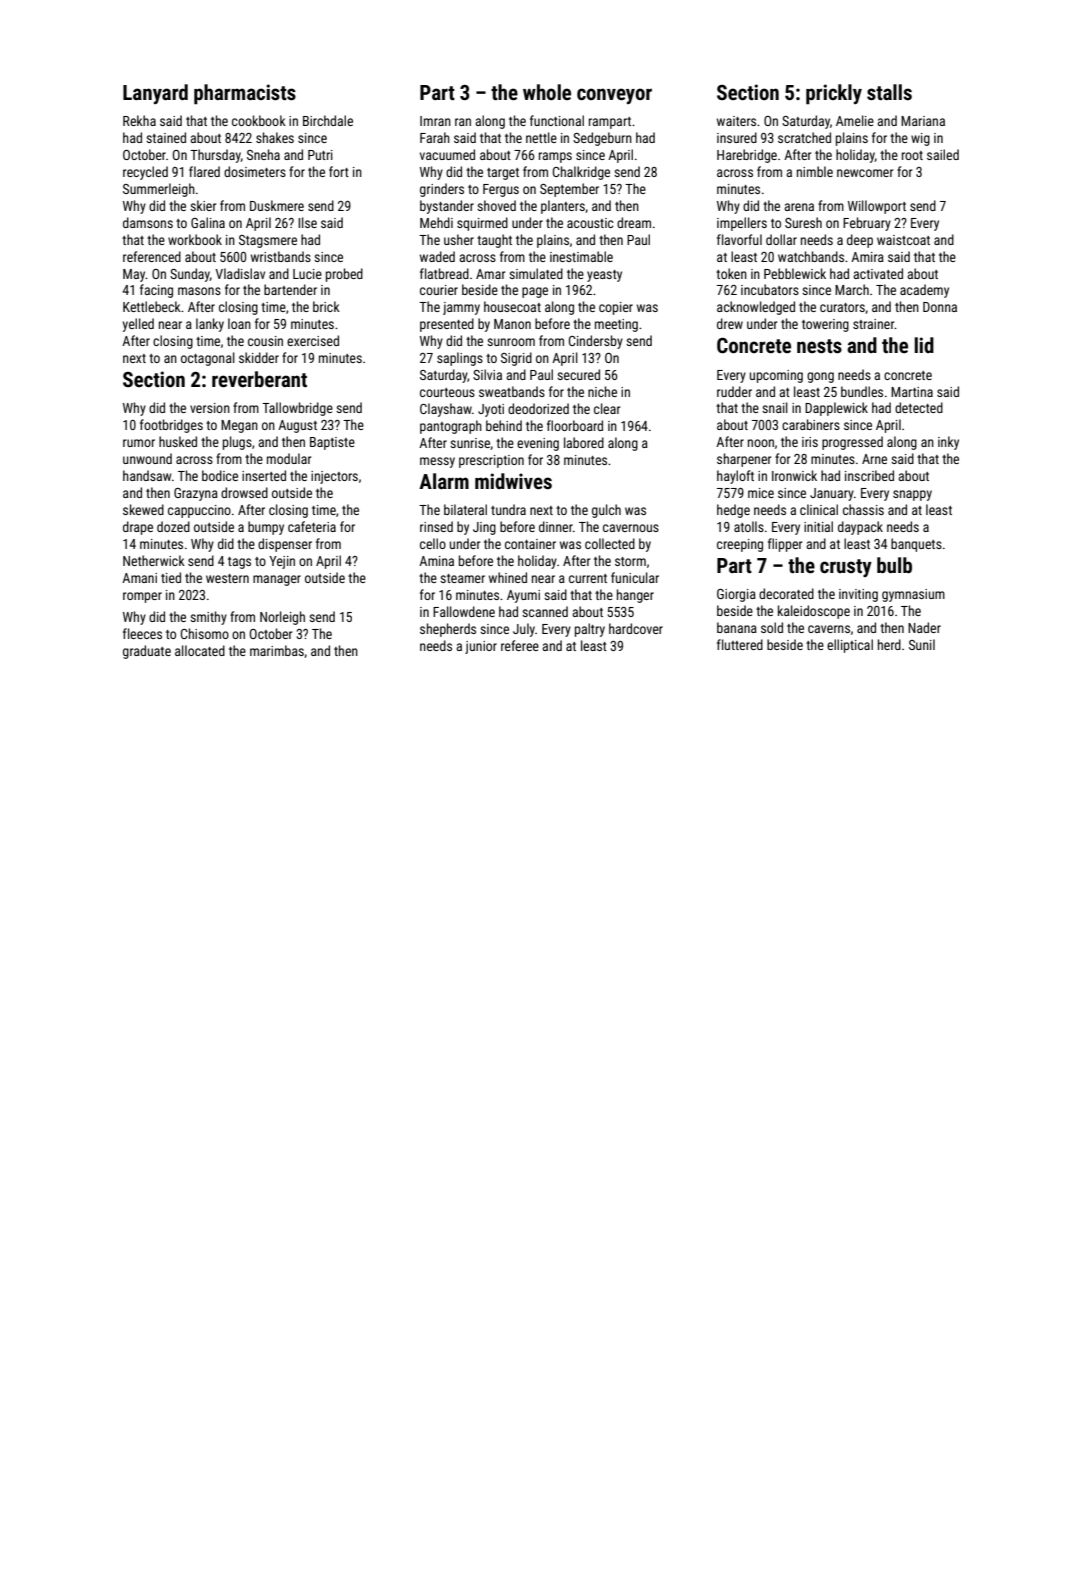 The image size is (1083, 1569). Describe the element at coordinates (590, 630) in the screenshot. I see `paltry` at that location.
